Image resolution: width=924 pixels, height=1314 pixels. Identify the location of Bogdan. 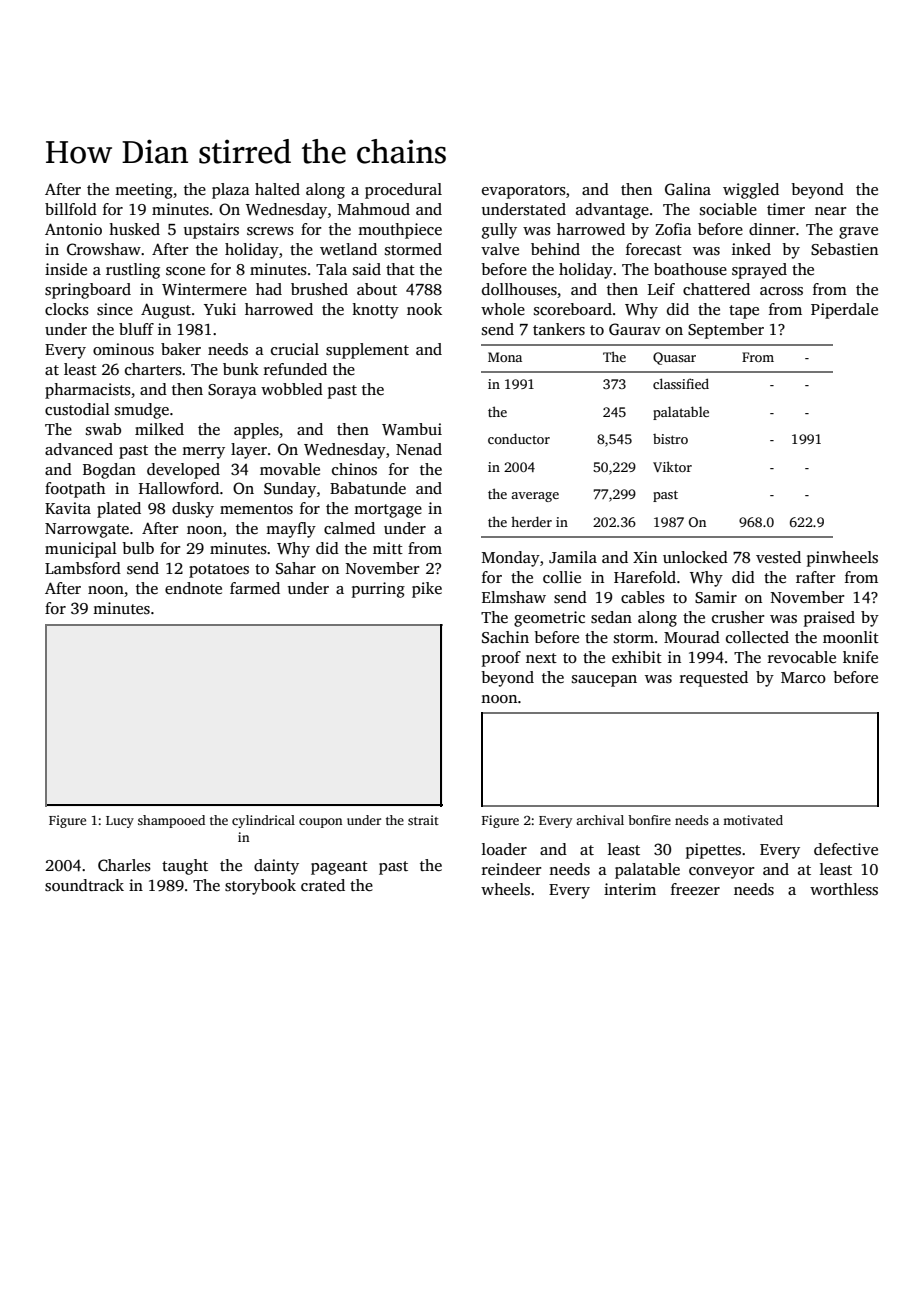
(109, 471).
